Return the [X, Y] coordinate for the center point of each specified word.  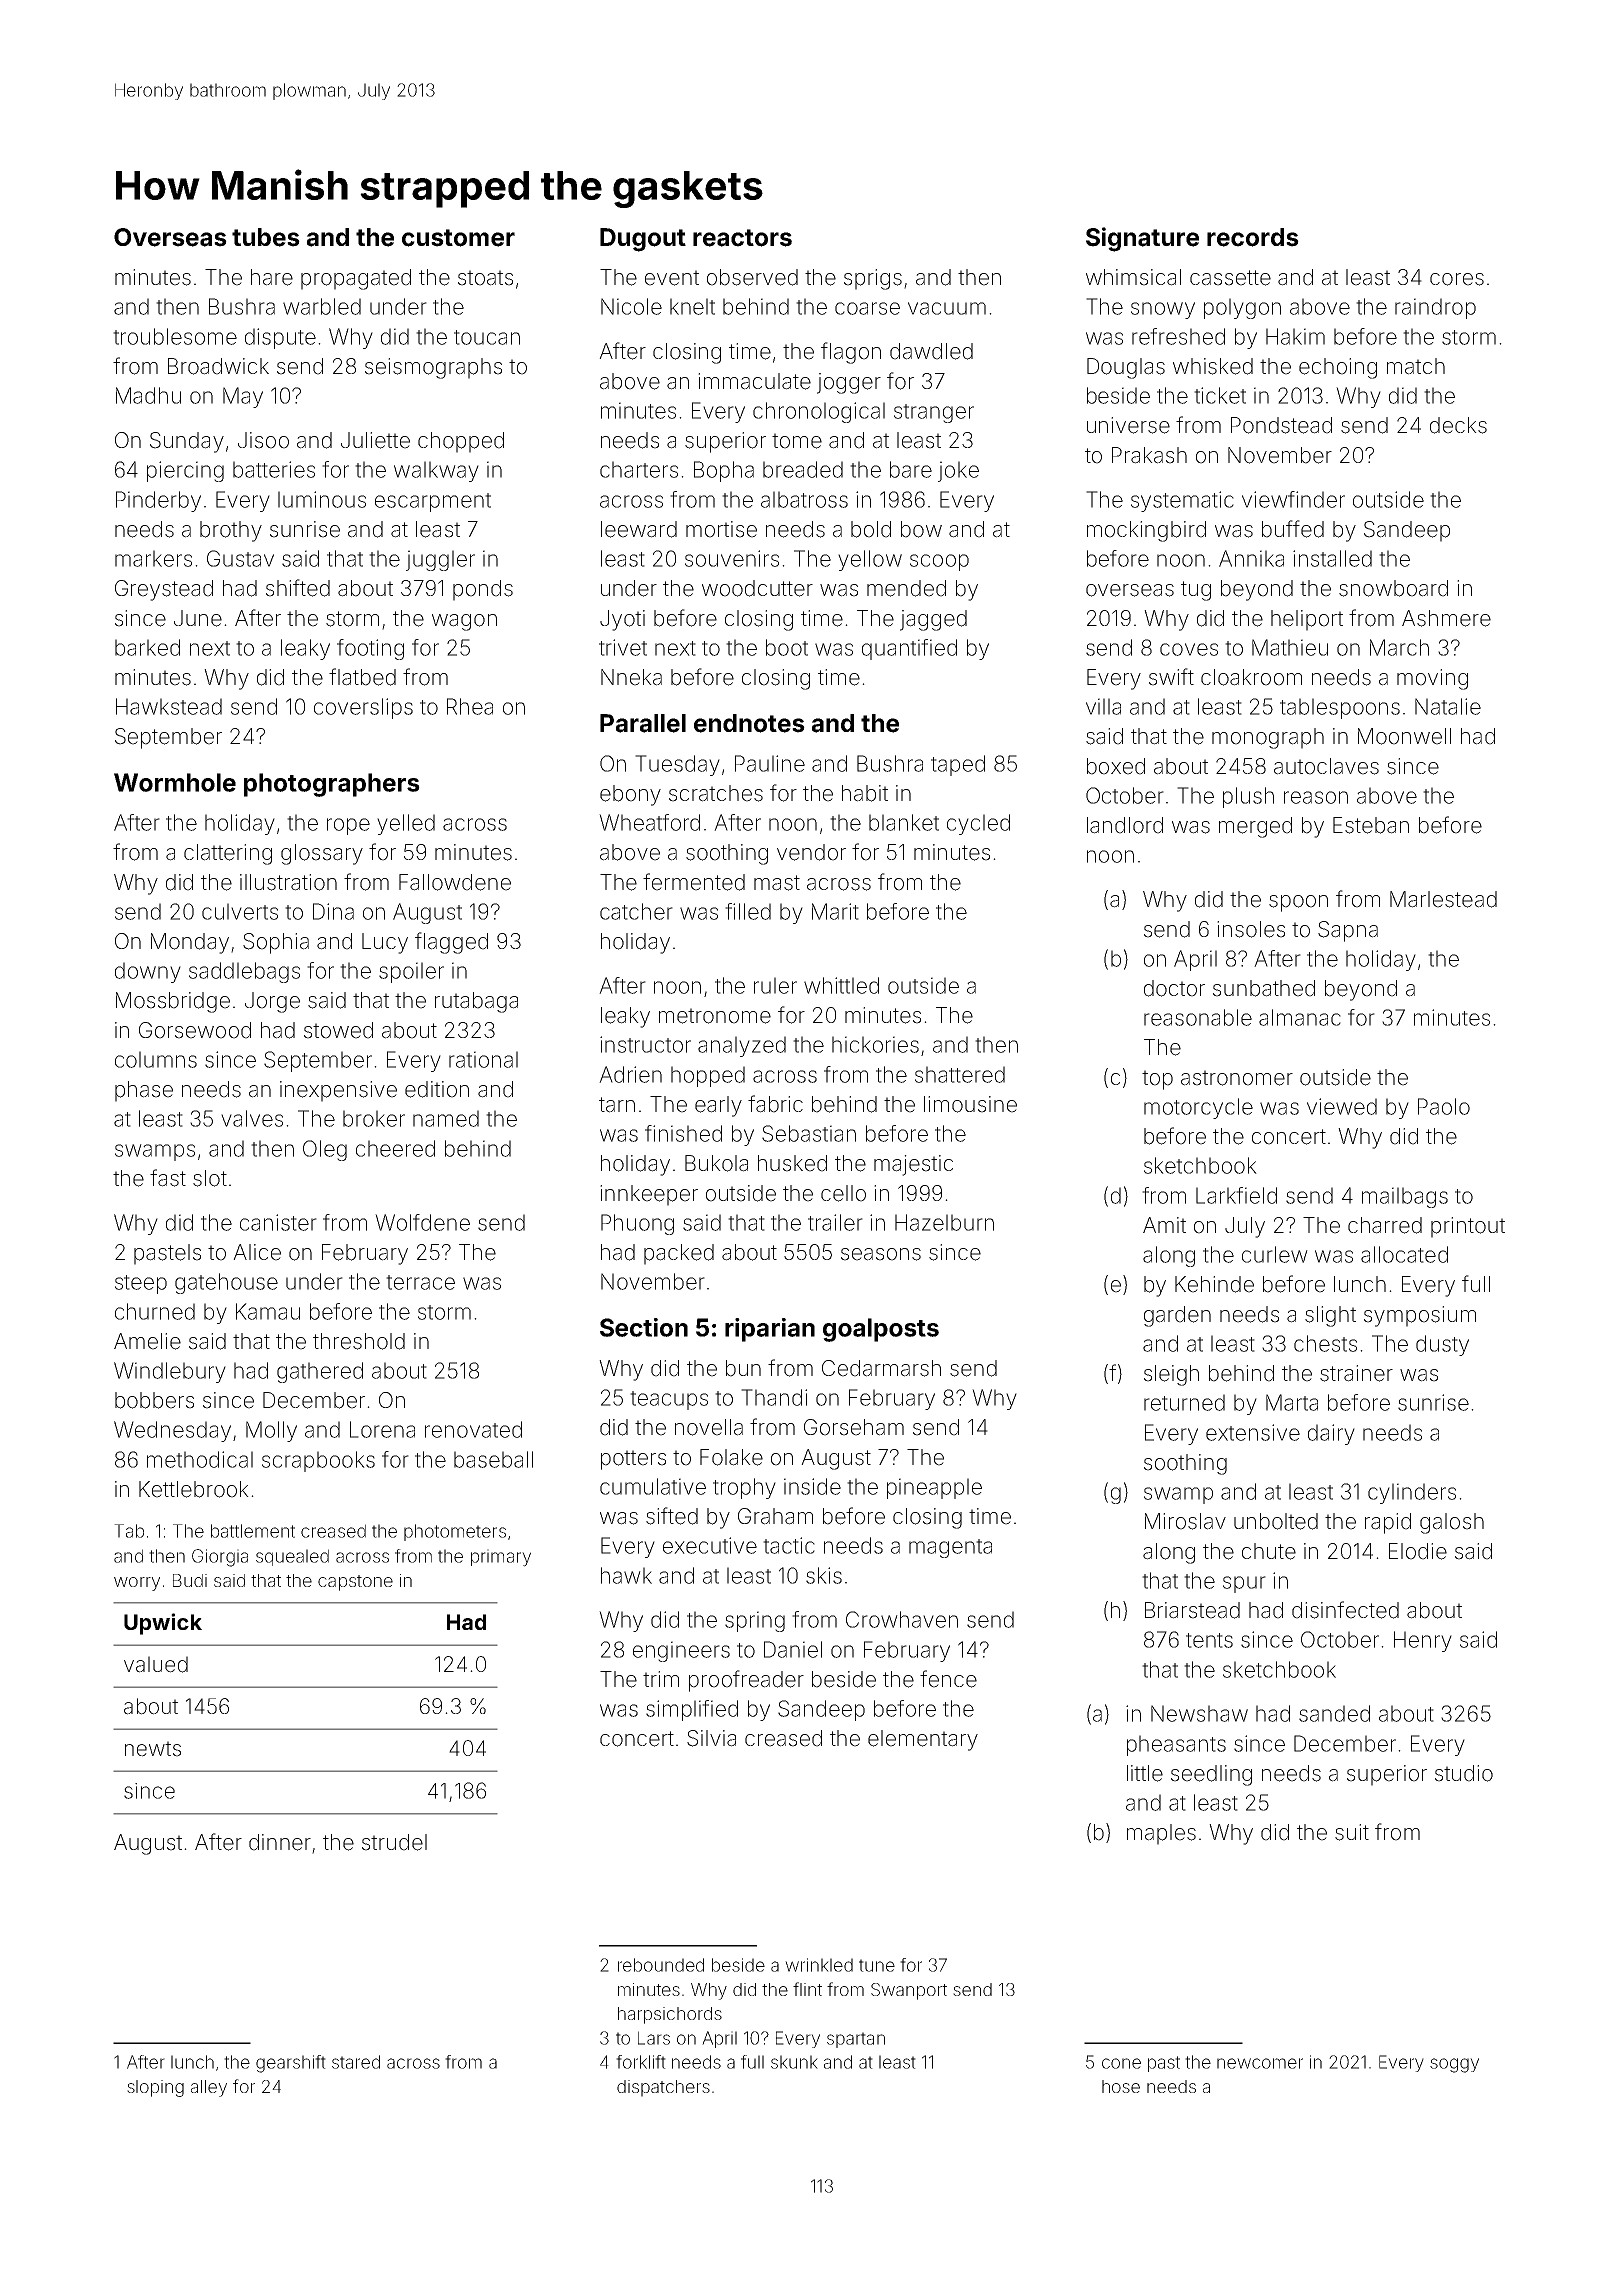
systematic [1182, 501]
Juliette [375, 440]
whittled [841, 985]
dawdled [931, 351]
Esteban [1371, 825]
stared [356, 2062]
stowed [338, 1030]
